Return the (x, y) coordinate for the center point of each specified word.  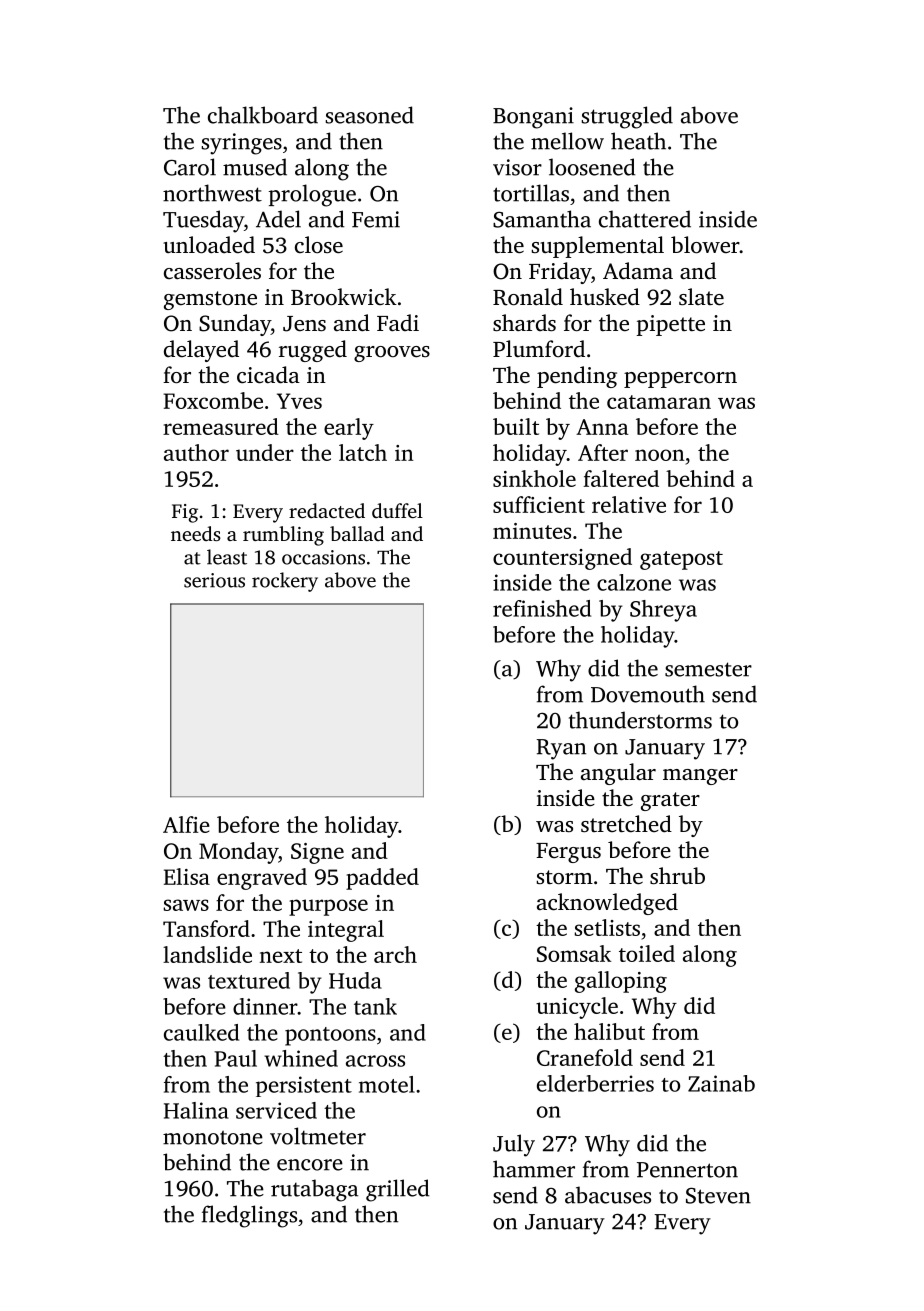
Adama (638, 271)
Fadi (398, 322)
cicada (268, 375)
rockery (285, 582)
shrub (677, 875)
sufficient (539, 504)
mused (255, 167)
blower (705, 245)
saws (186, 905)
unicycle (577, 1008)
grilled (398, 1190)
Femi (376, 219)
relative (629, 504)
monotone (213, 1138)
